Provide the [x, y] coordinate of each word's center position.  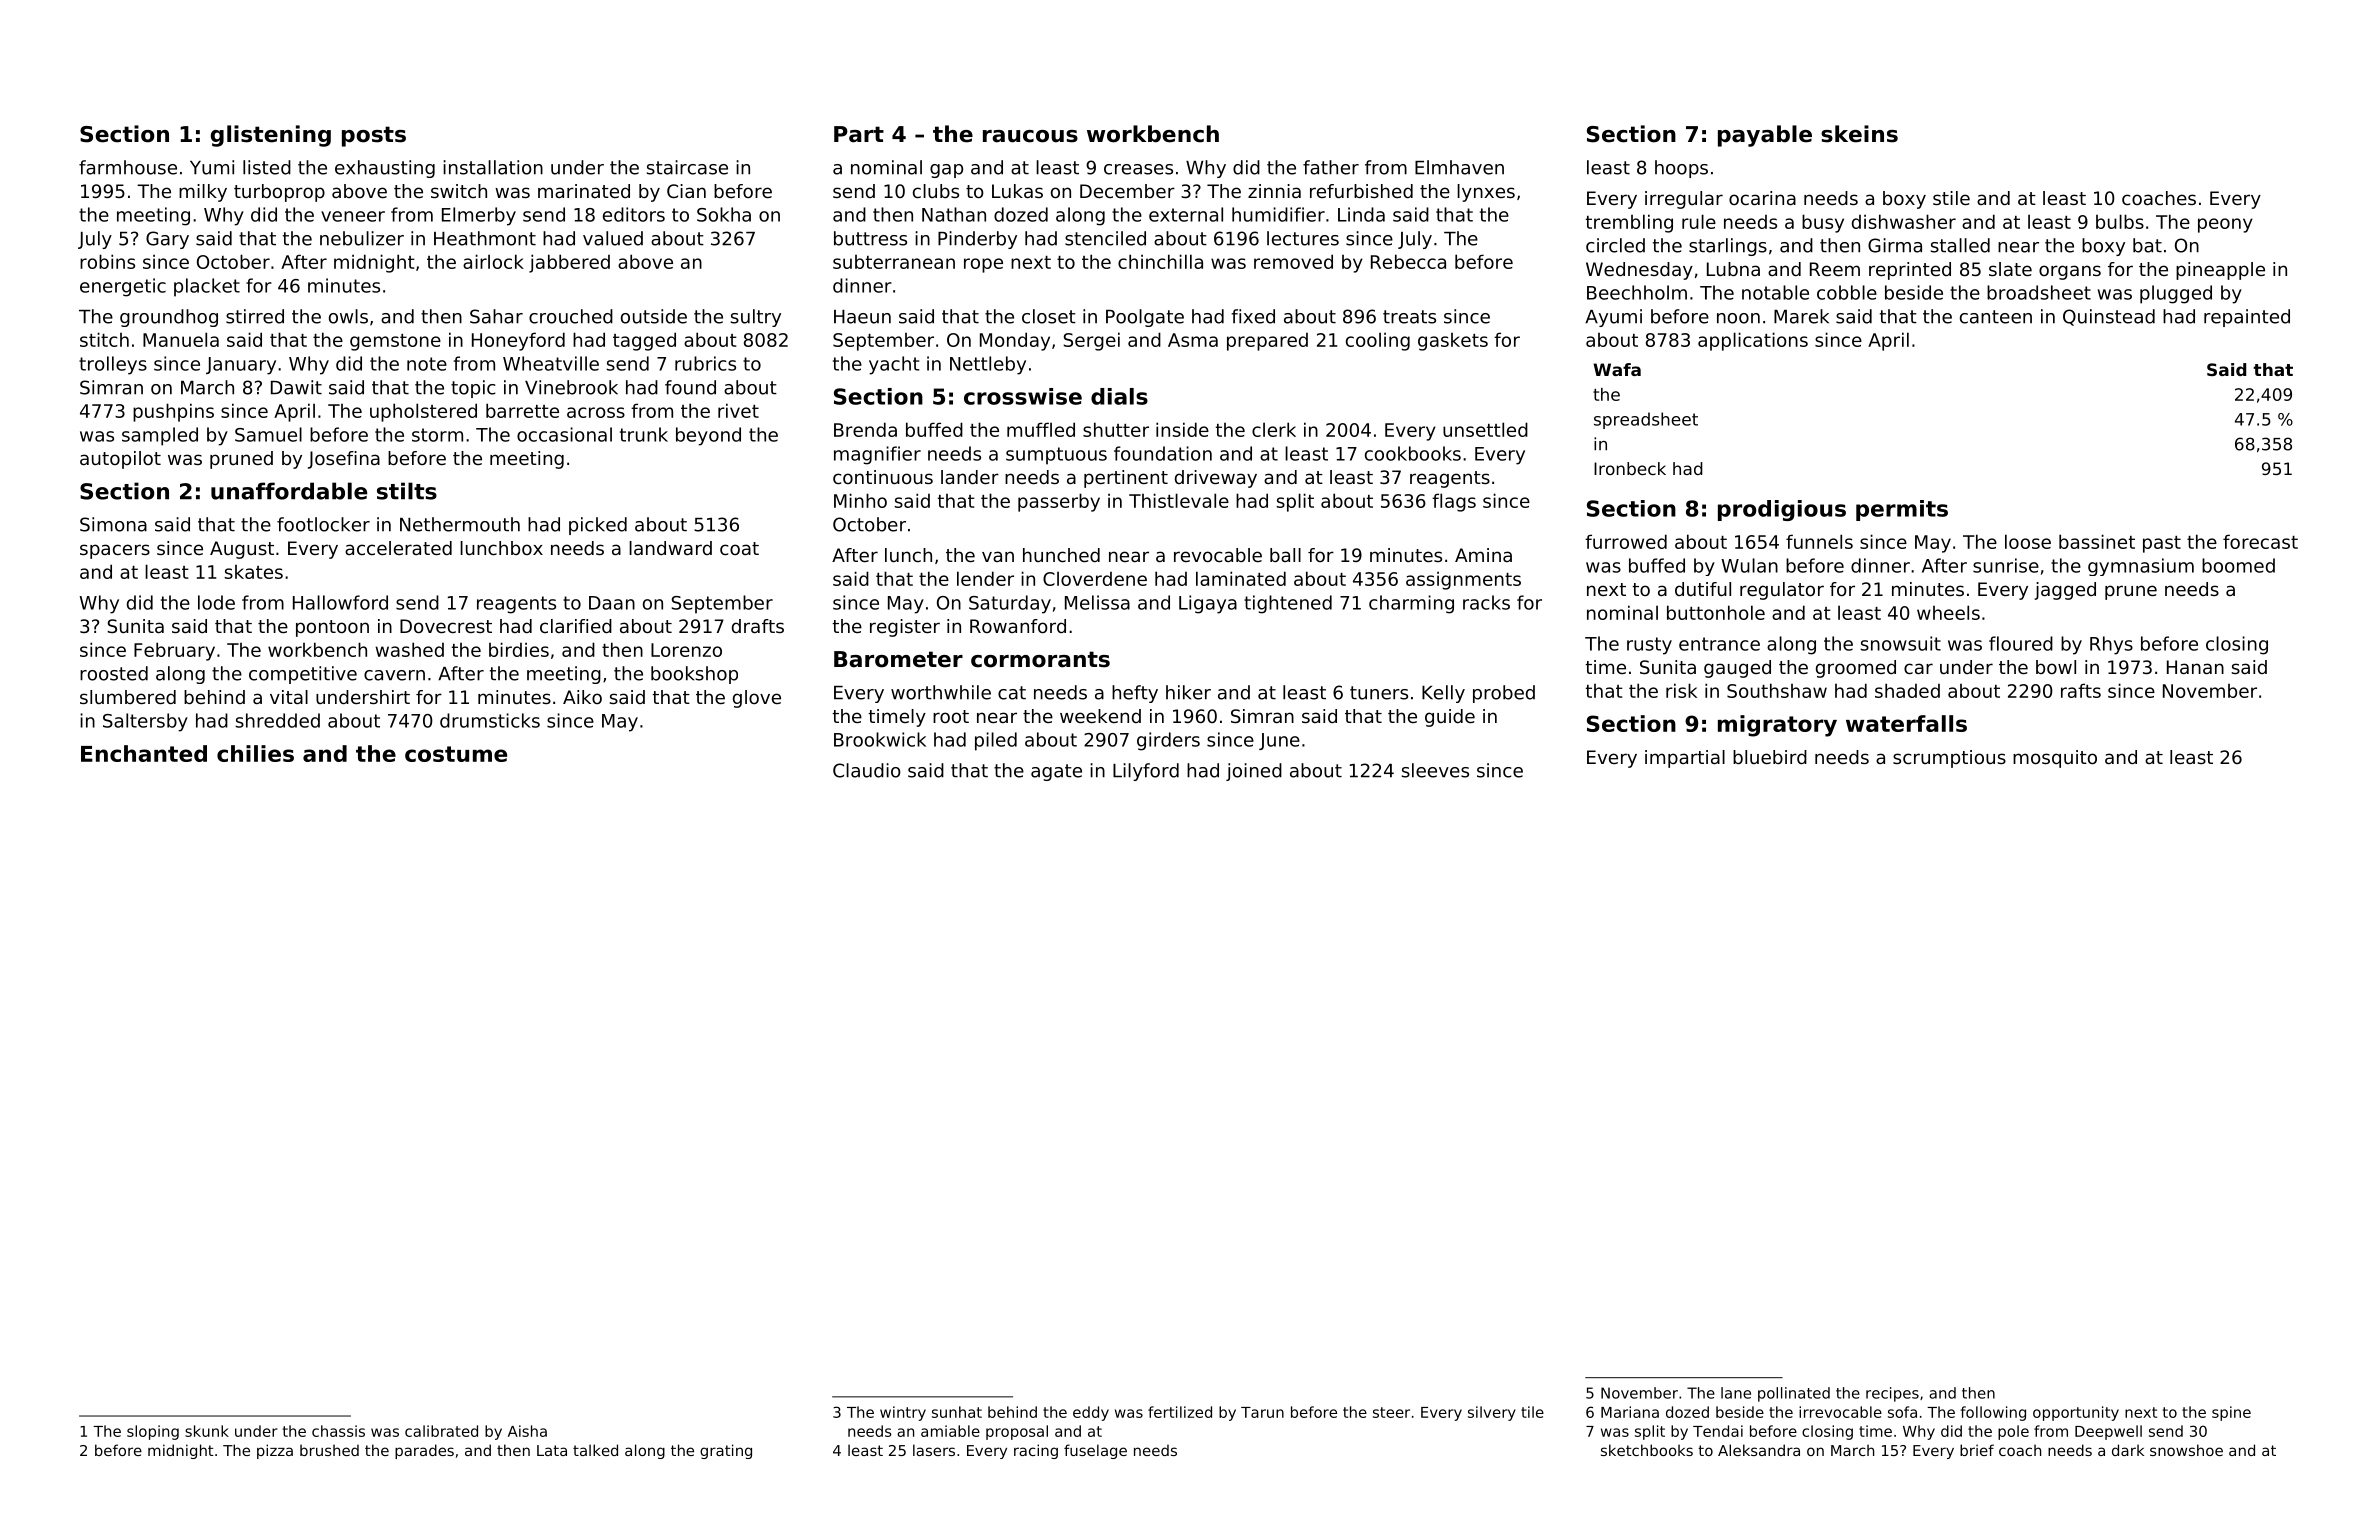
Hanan [2195, 667]
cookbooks [1413, 453]
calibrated [441, 1431]
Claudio [867, 770]
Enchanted [144, 753]
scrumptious [1949, 759]
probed [1504, 694]
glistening [271, 136]
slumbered [128, 697]
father [1331, 167]
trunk [644, 434]
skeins [1859, 134]
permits [1902, 510]
